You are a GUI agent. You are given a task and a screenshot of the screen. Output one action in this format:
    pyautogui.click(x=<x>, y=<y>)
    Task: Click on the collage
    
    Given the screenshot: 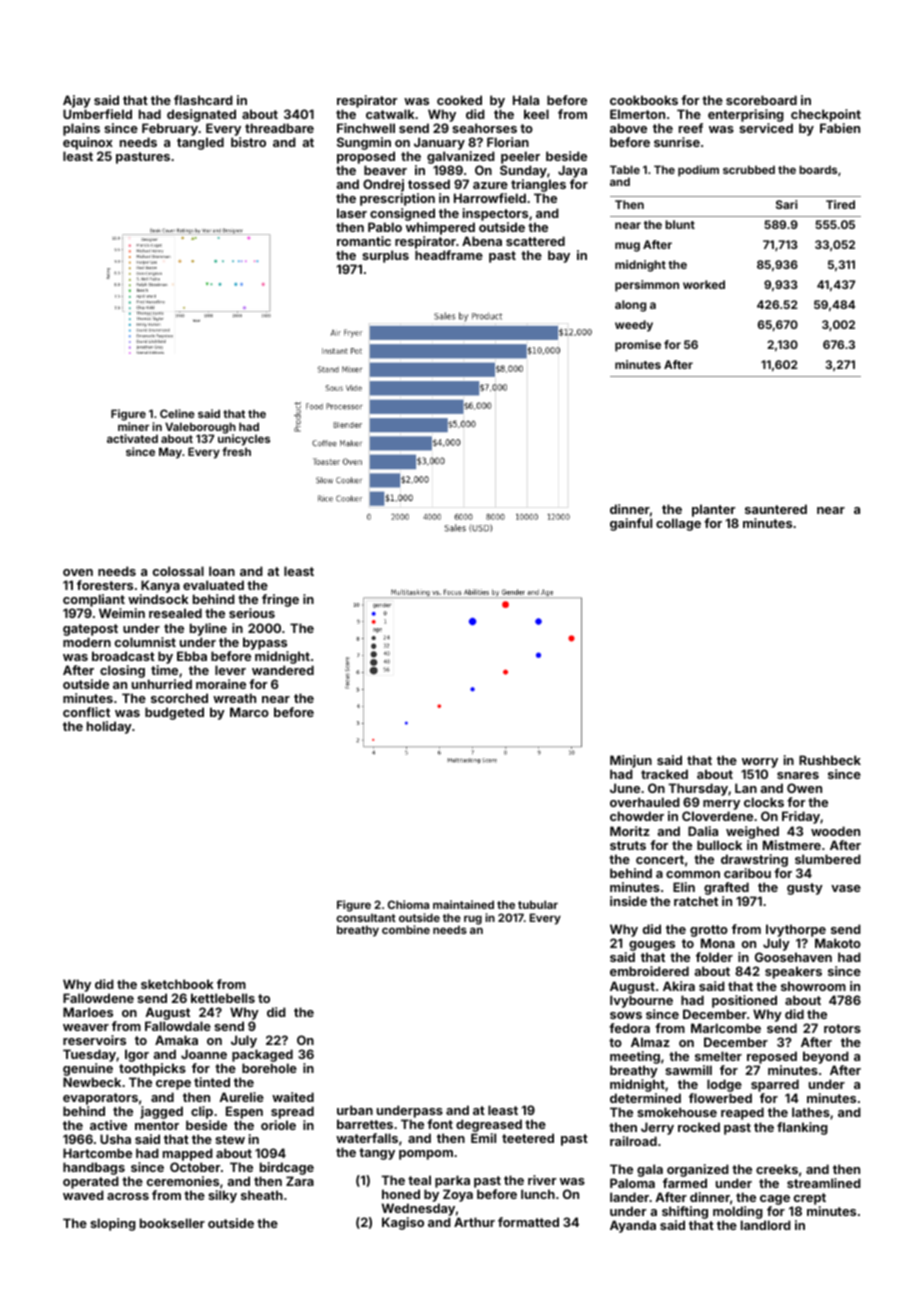 What is the action you would take?
    pyautogui.click(x=678, y=524)
